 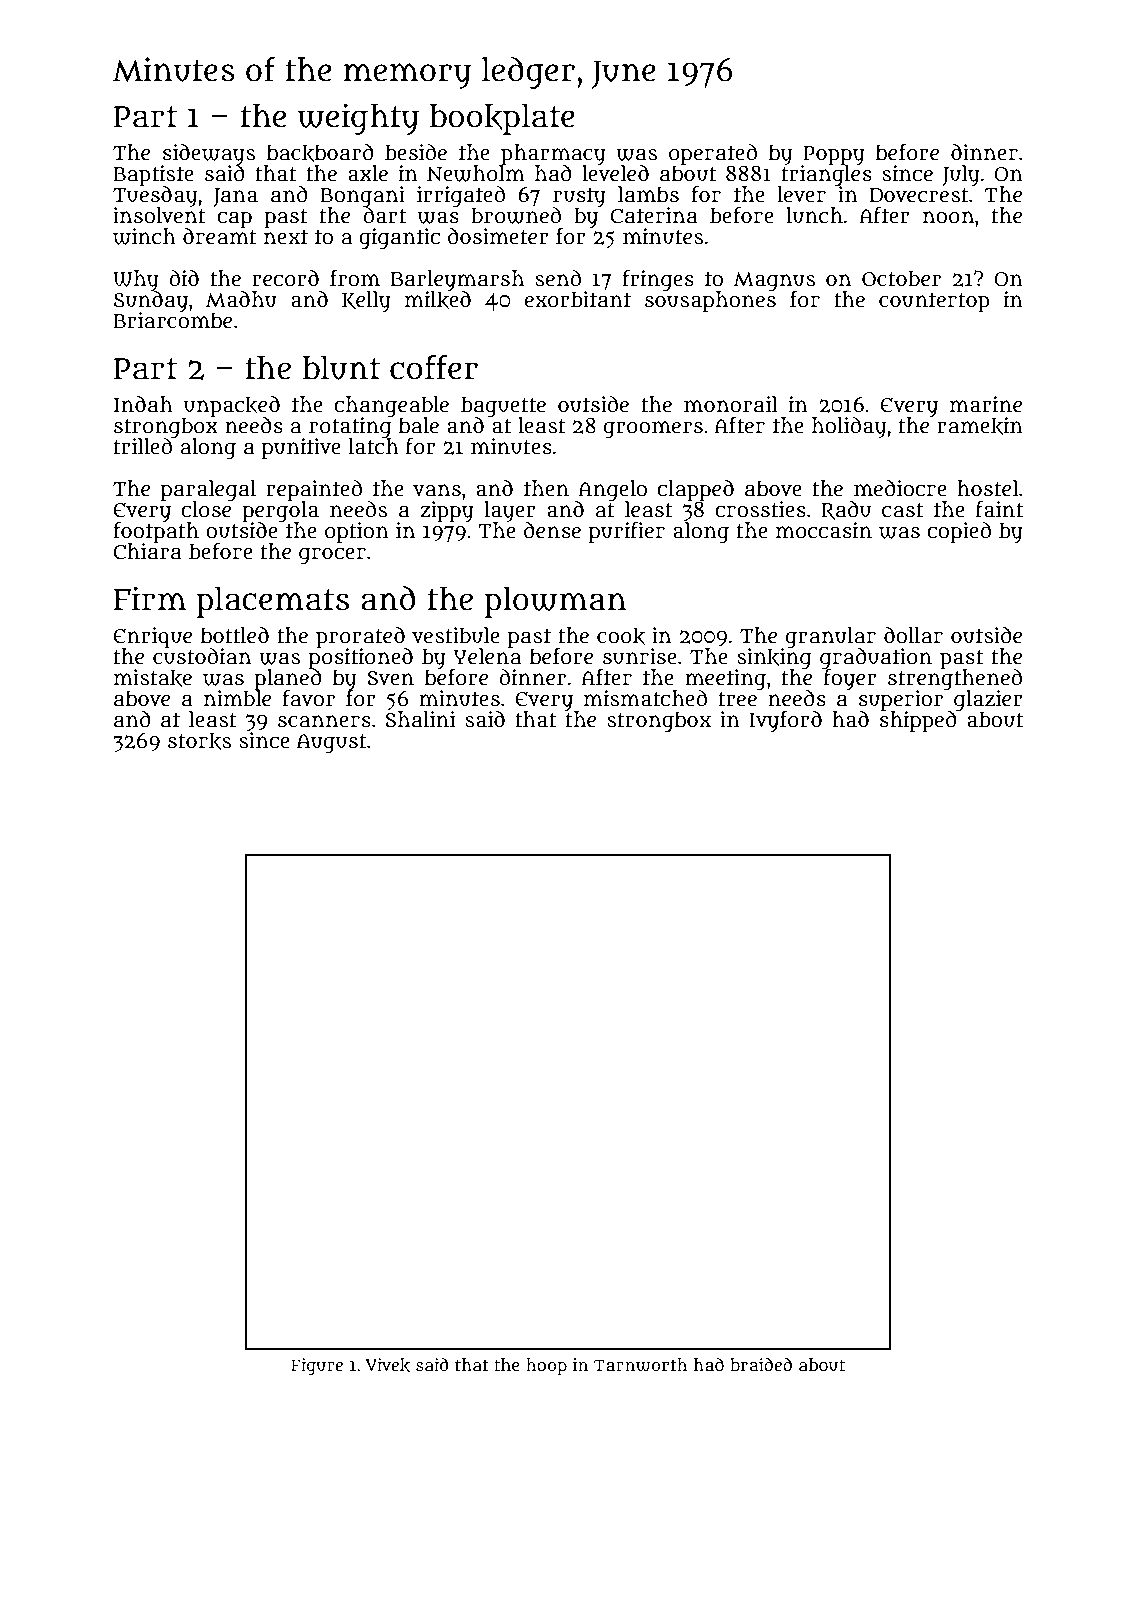 I want to click on purifier, so click(x=627, y=533).
